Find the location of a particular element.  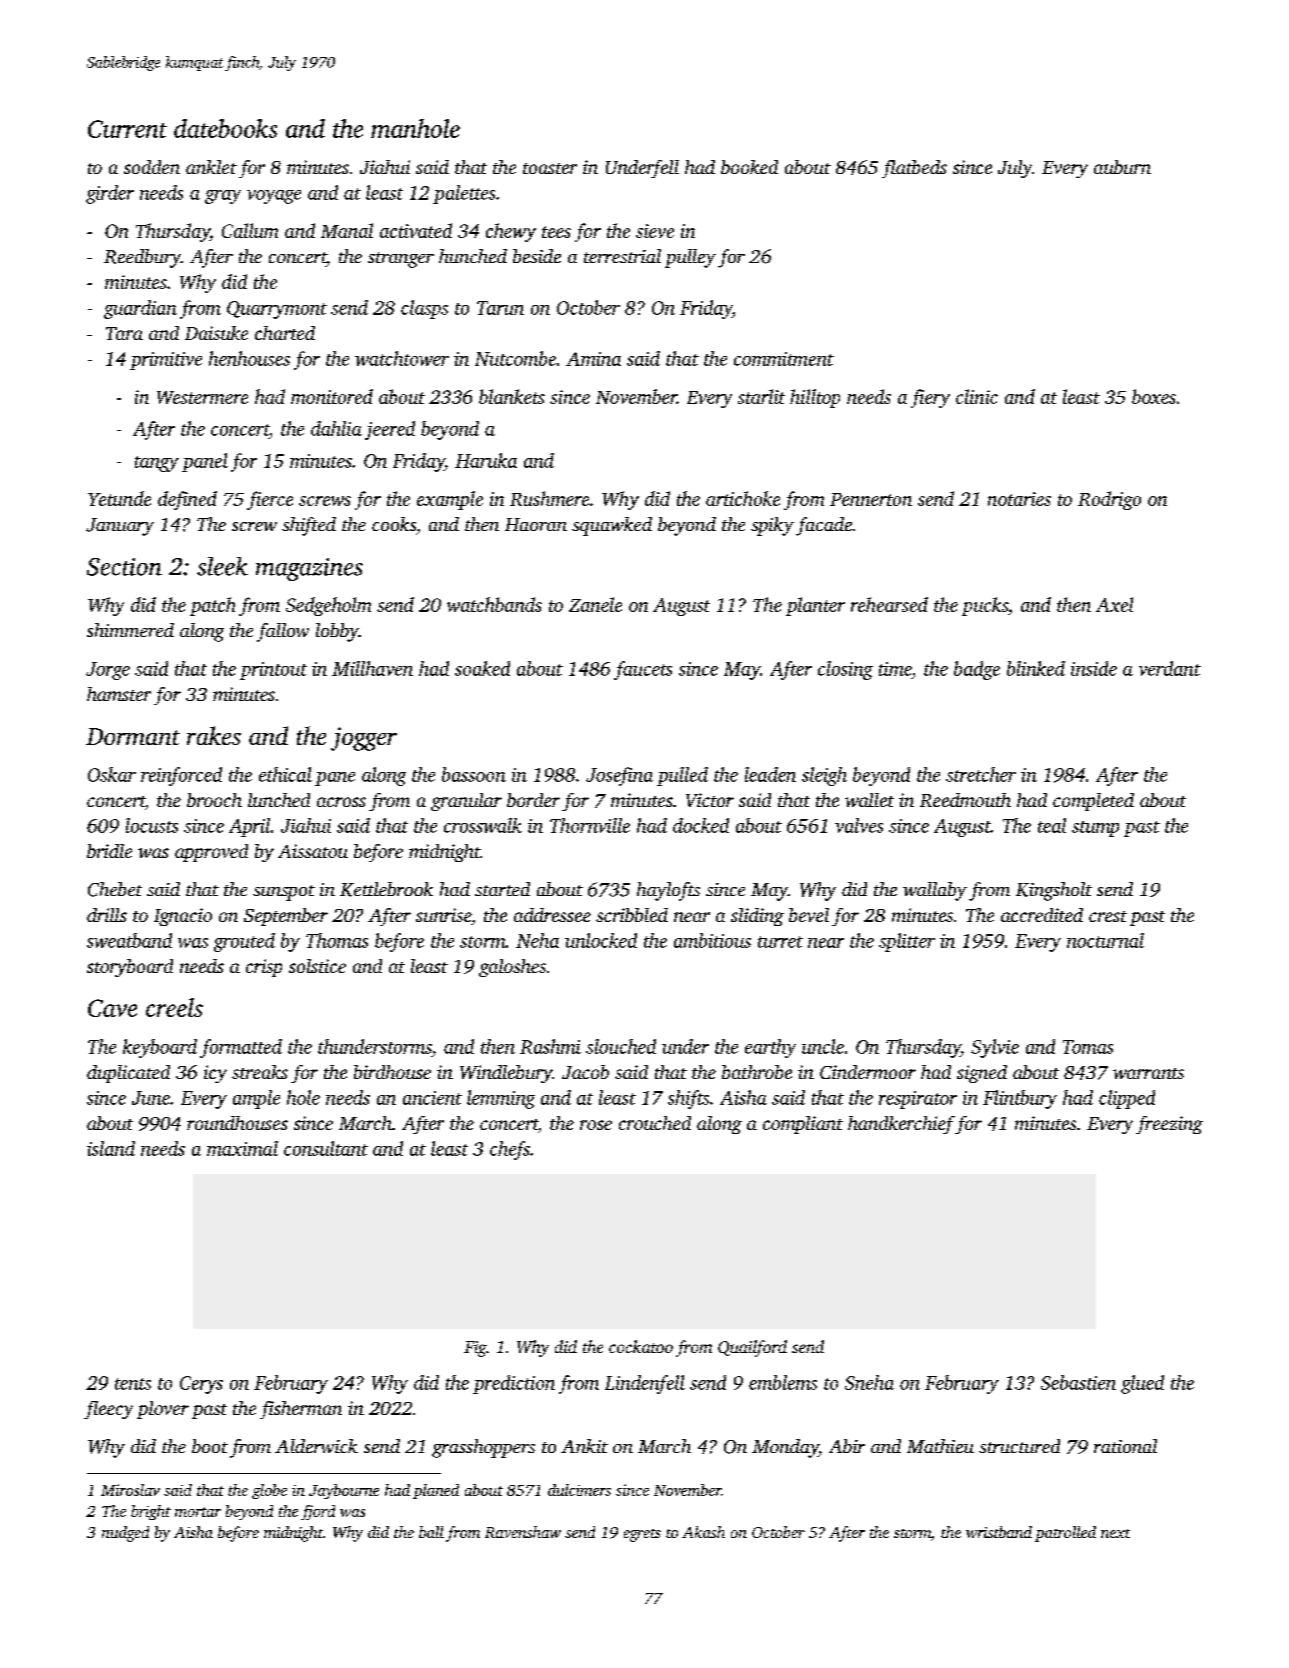

commitment is located at coordinates (784, 359).
